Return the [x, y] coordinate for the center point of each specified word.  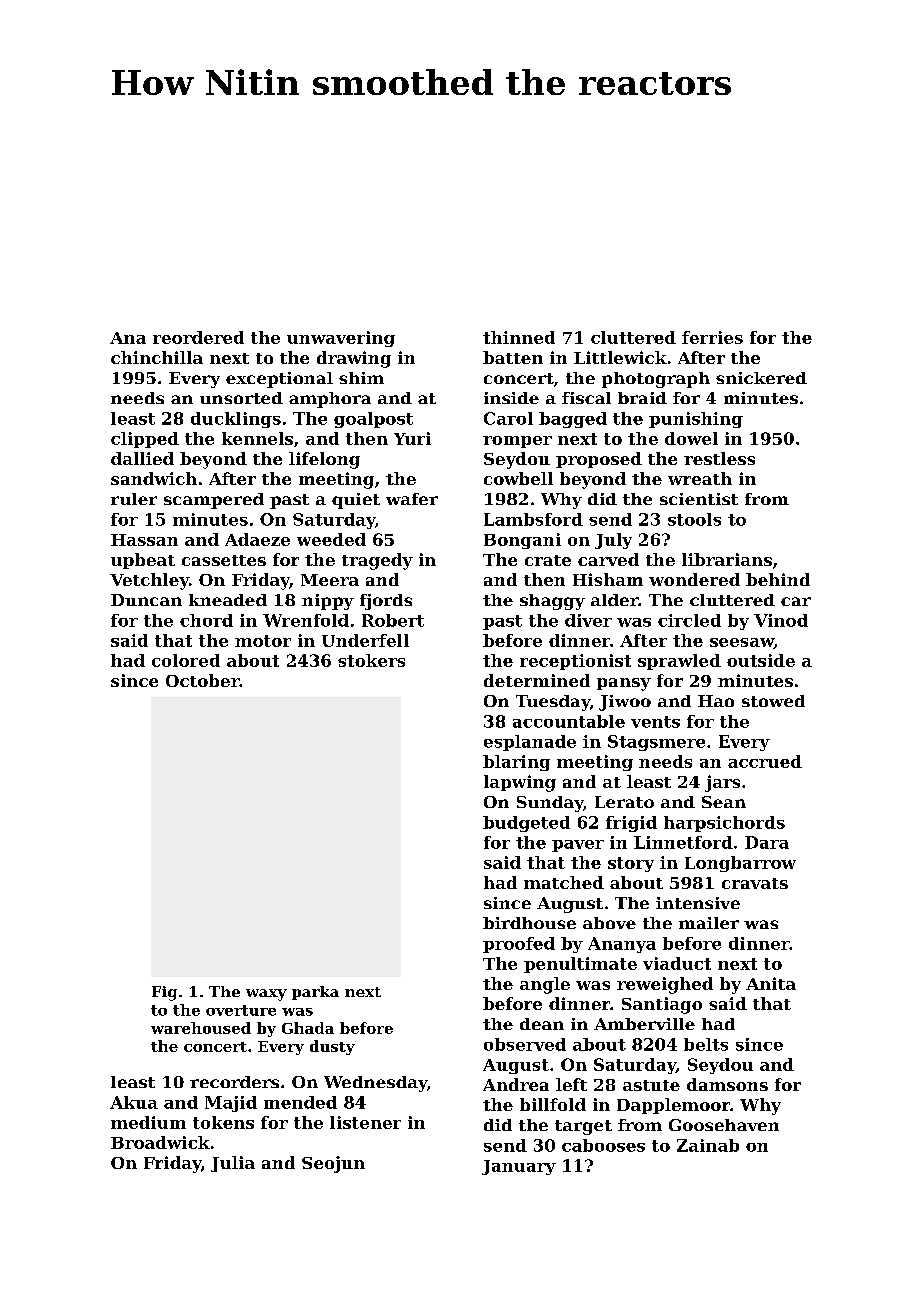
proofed [519, 945]
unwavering [341, 339]
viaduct [677, 963]
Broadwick [160, 1142]
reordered [198, 337]
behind [778, 579]
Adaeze [257, 539]
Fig [164, 993]
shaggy [552, 602]
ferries [712, 337]
